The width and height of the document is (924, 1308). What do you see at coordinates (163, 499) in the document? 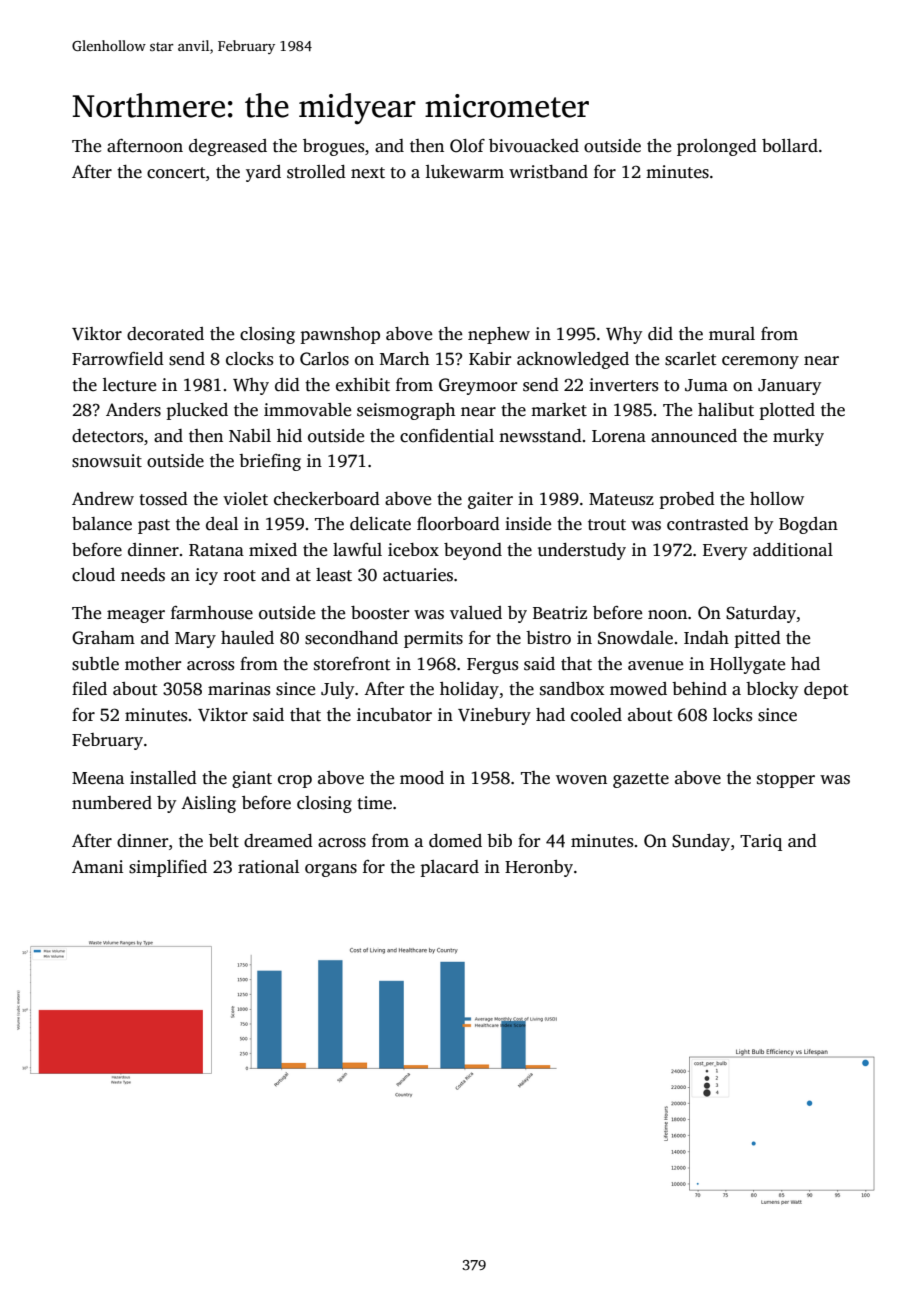
I see `tossed` at bounding box center [163, 499].
